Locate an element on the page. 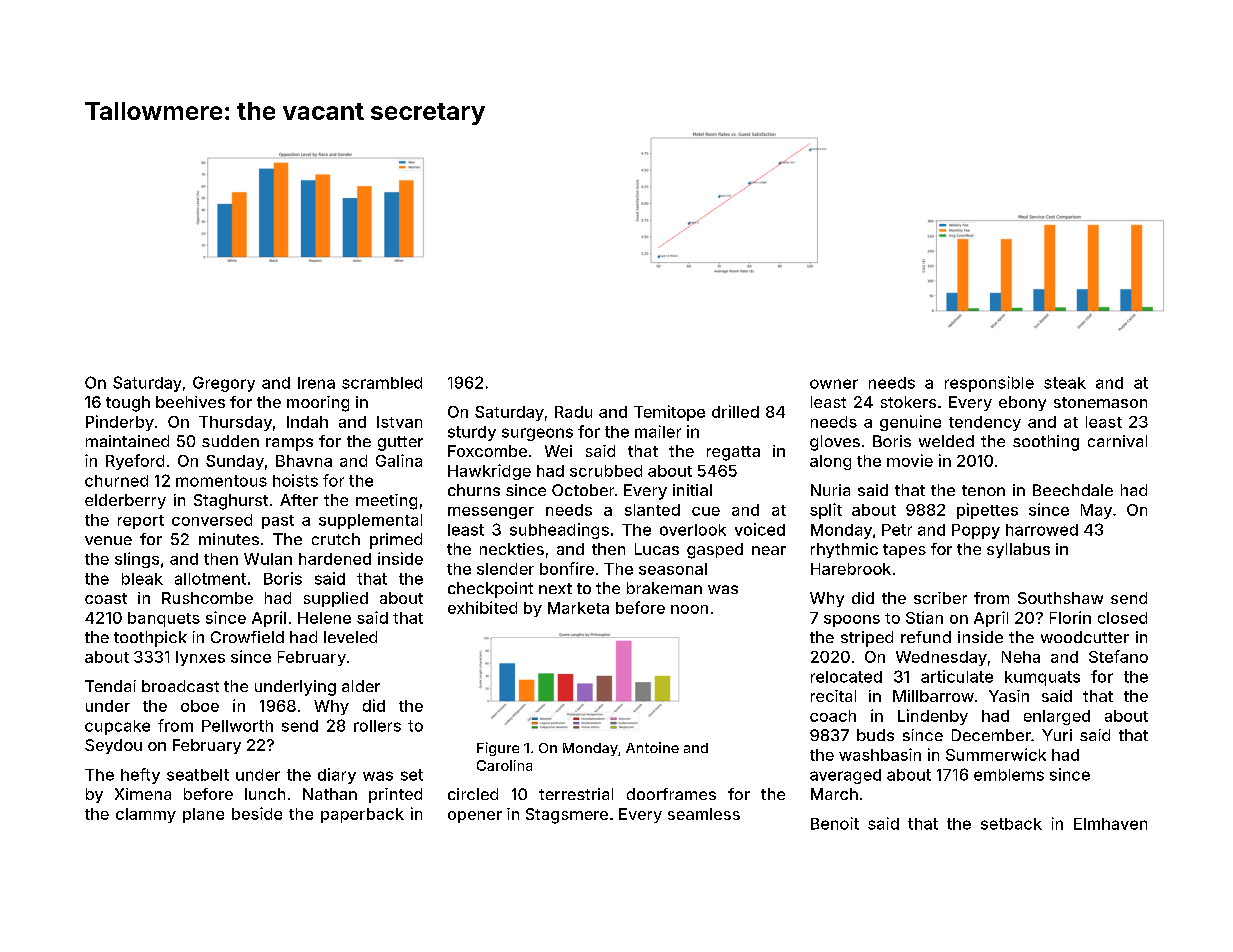 The height and width of the page is (952, 1233). setback is located at coordinates (1011, 824).
